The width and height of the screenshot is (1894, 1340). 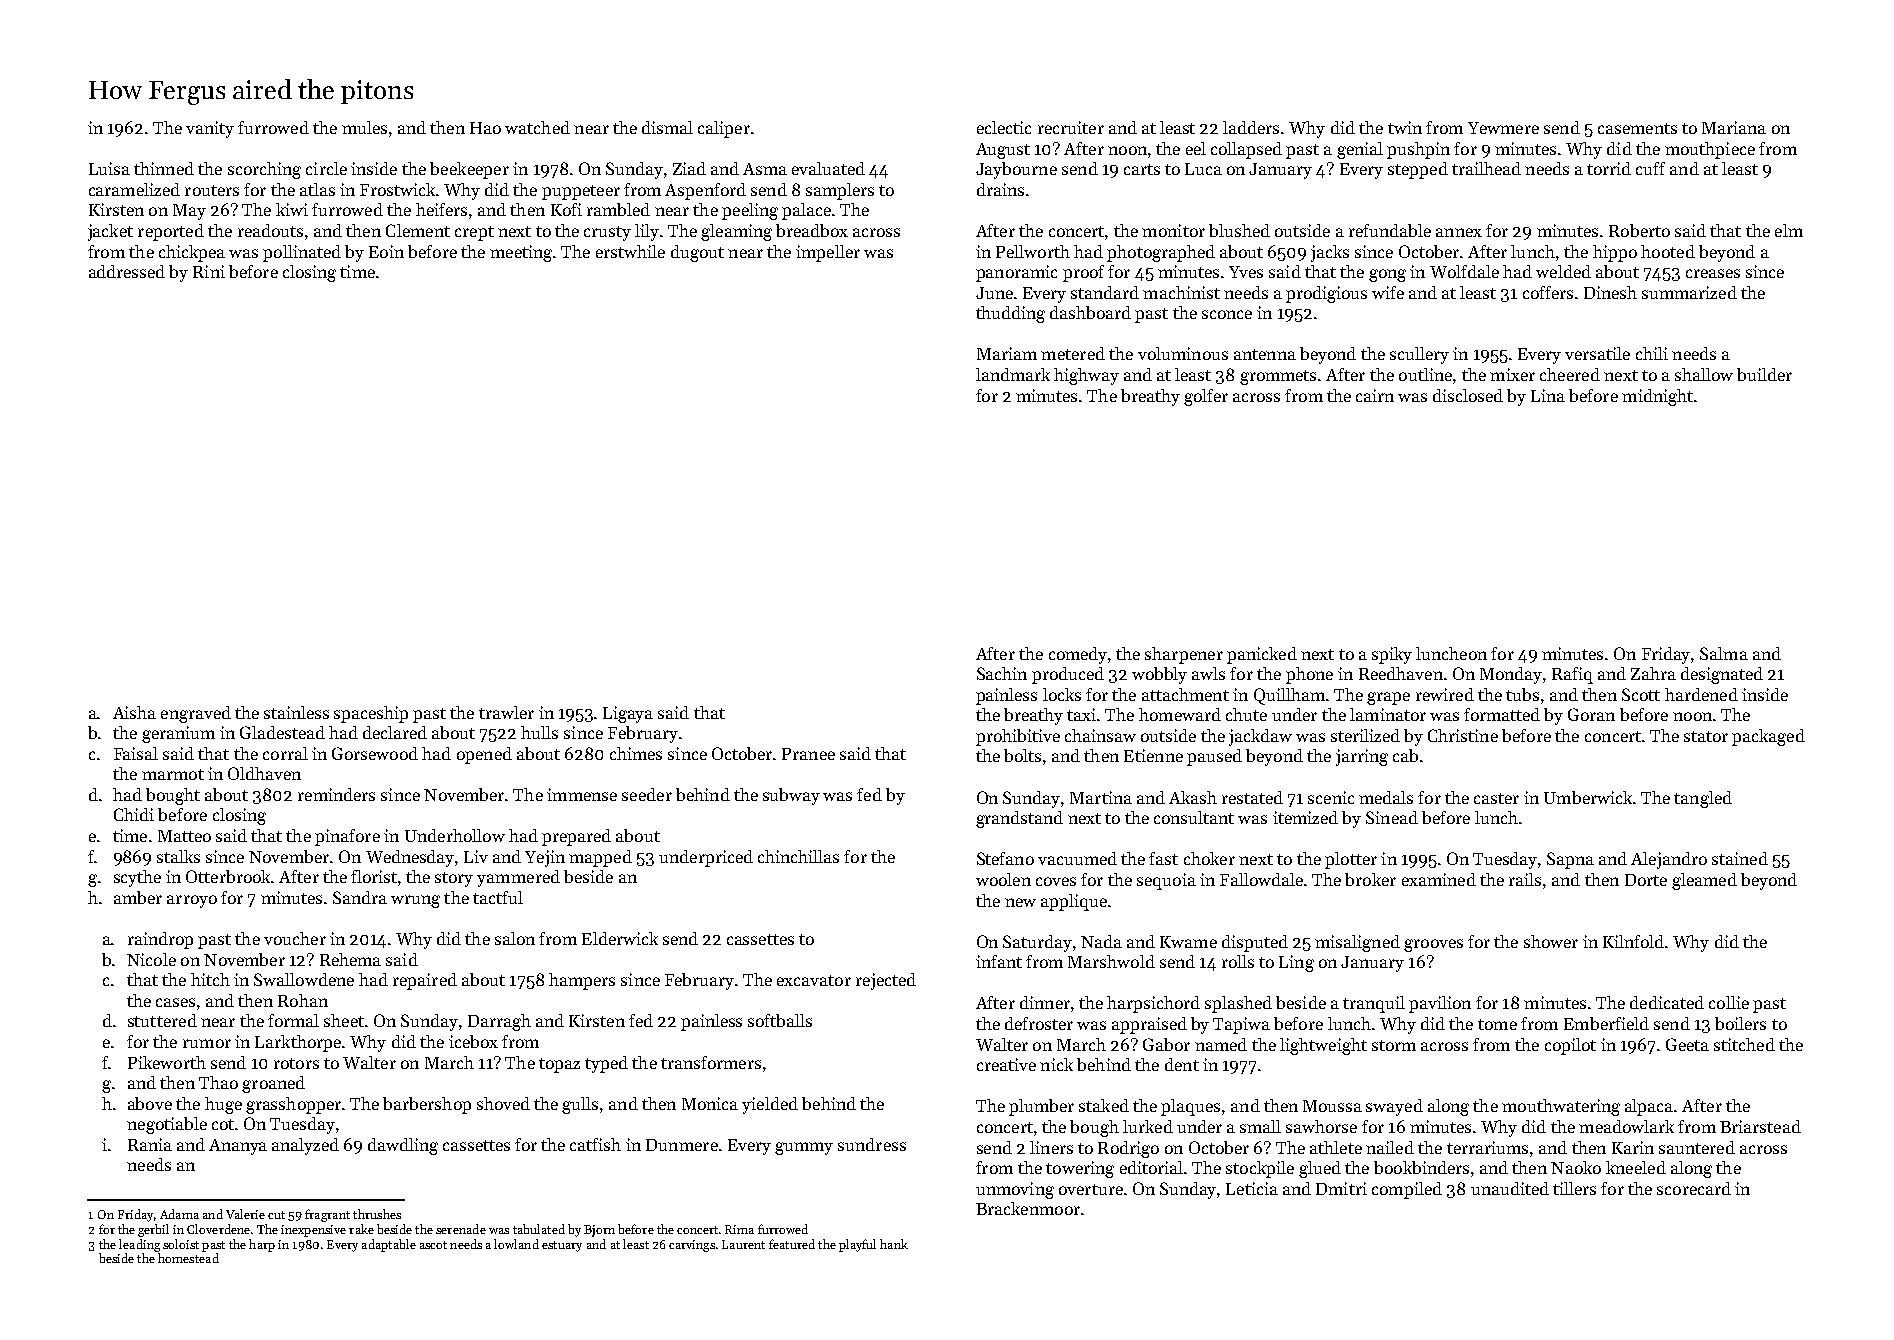 I want to click on scenic, so click(x=1331, y=797).
